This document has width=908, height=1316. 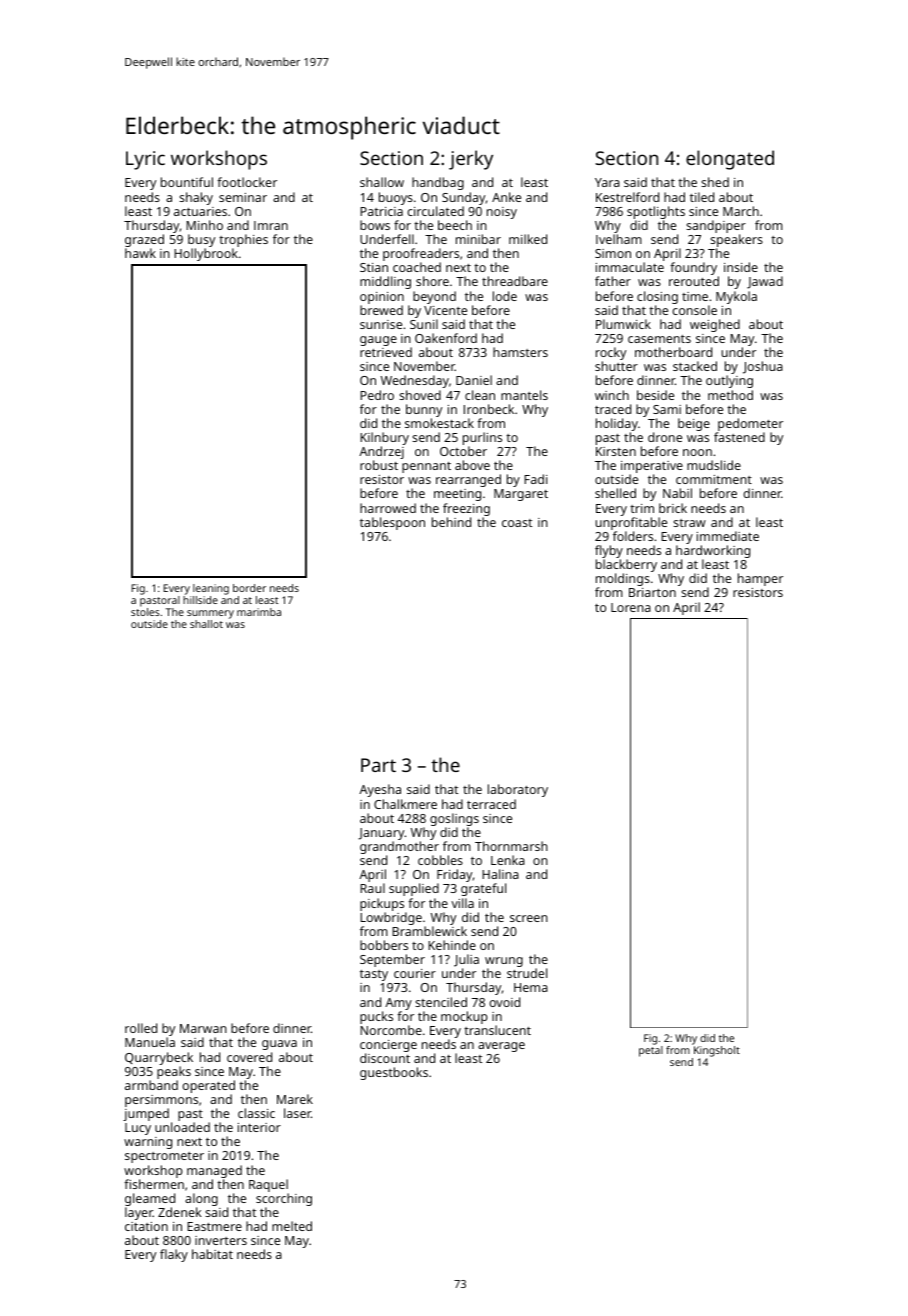 What do you see at coordinates (471, 160) in the document?
I see `jerky` at bounding box center [471, 160].
